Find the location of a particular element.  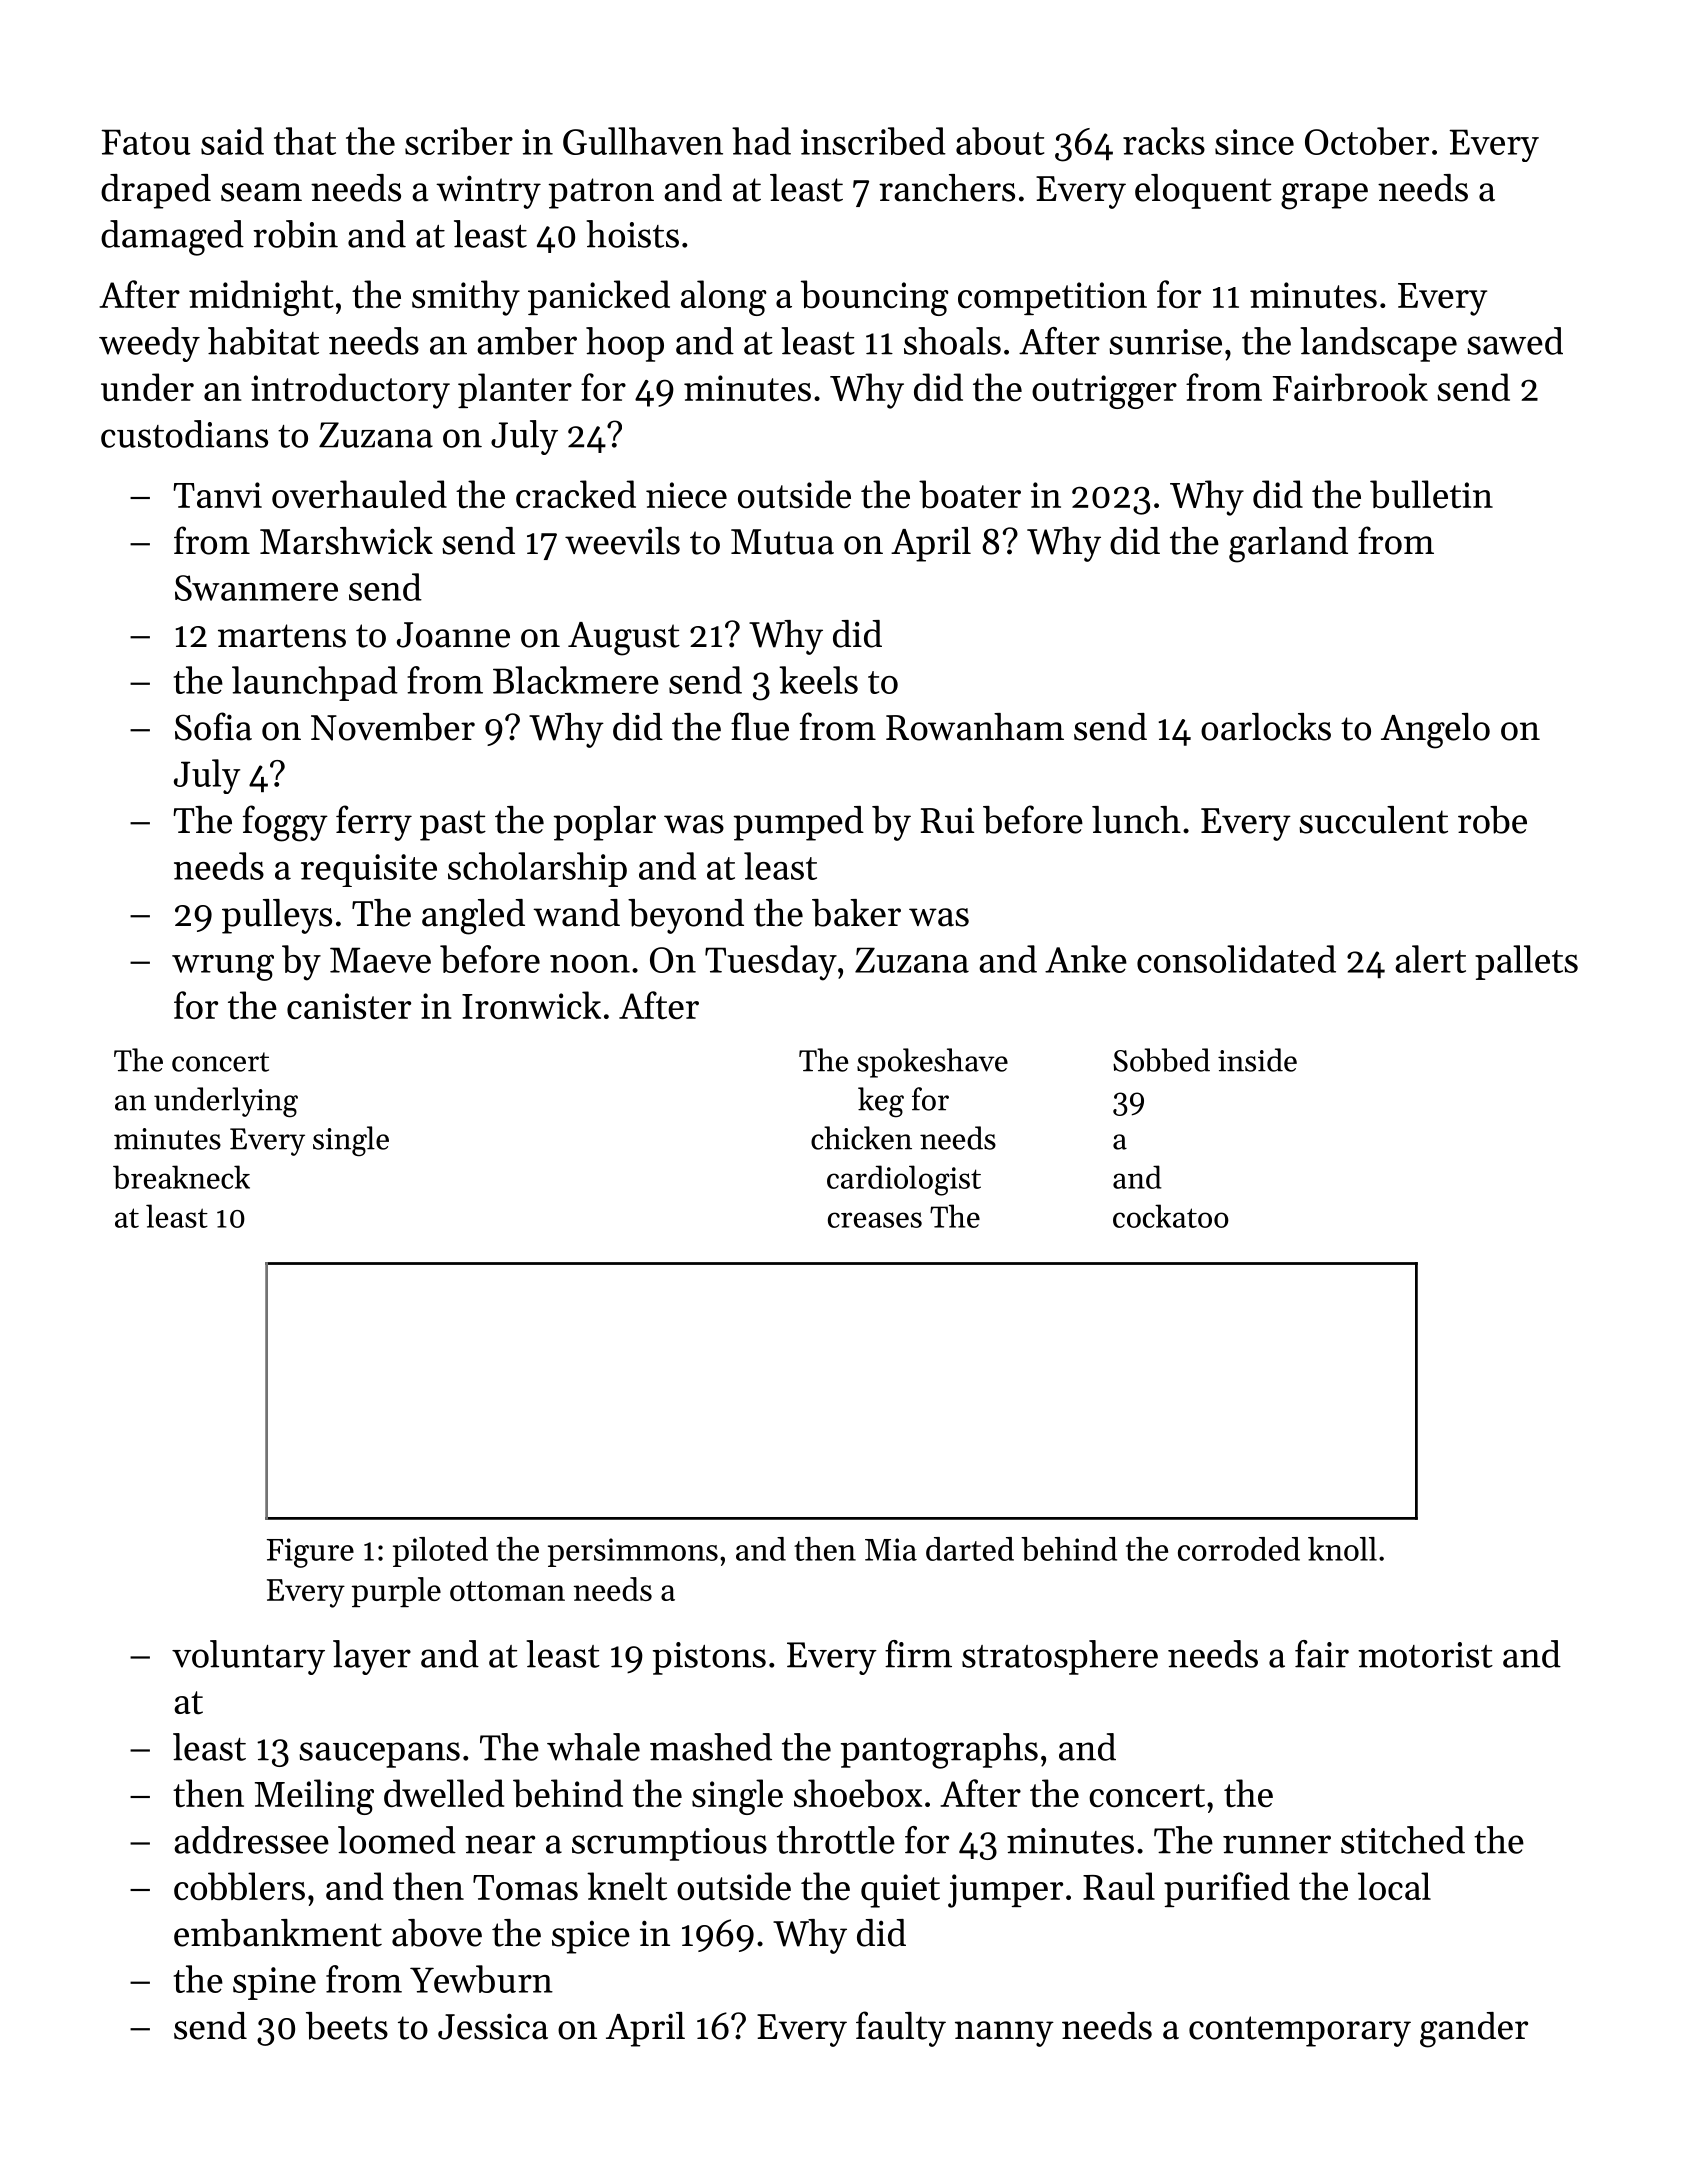

about is located at coordinates (1000, 141).
